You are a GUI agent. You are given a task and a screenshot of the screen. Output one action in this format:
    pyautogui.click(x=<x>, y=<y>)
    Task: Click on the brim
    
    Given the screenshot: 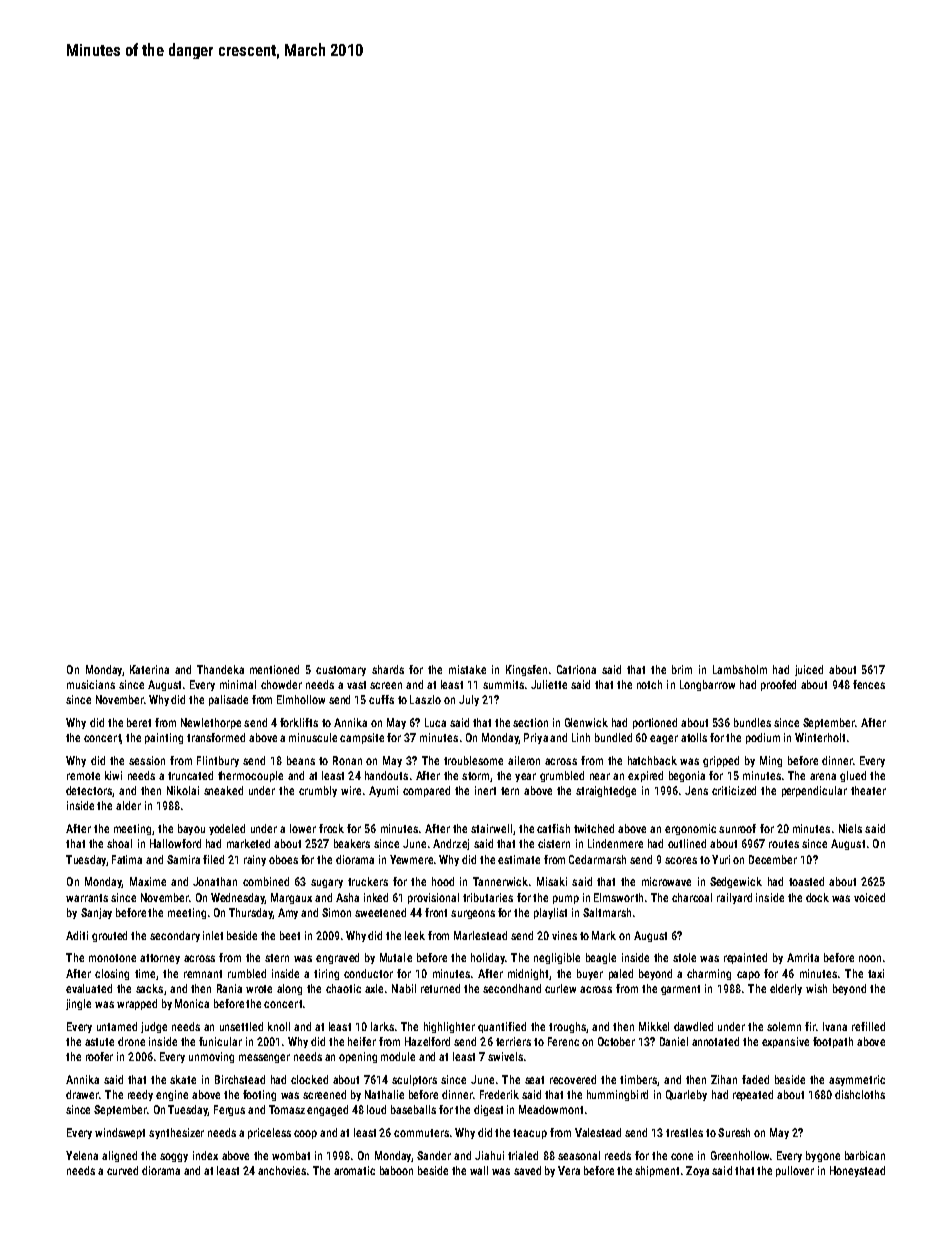 What is the action you would take?
    pyautogui.click(x=682, y=669)
